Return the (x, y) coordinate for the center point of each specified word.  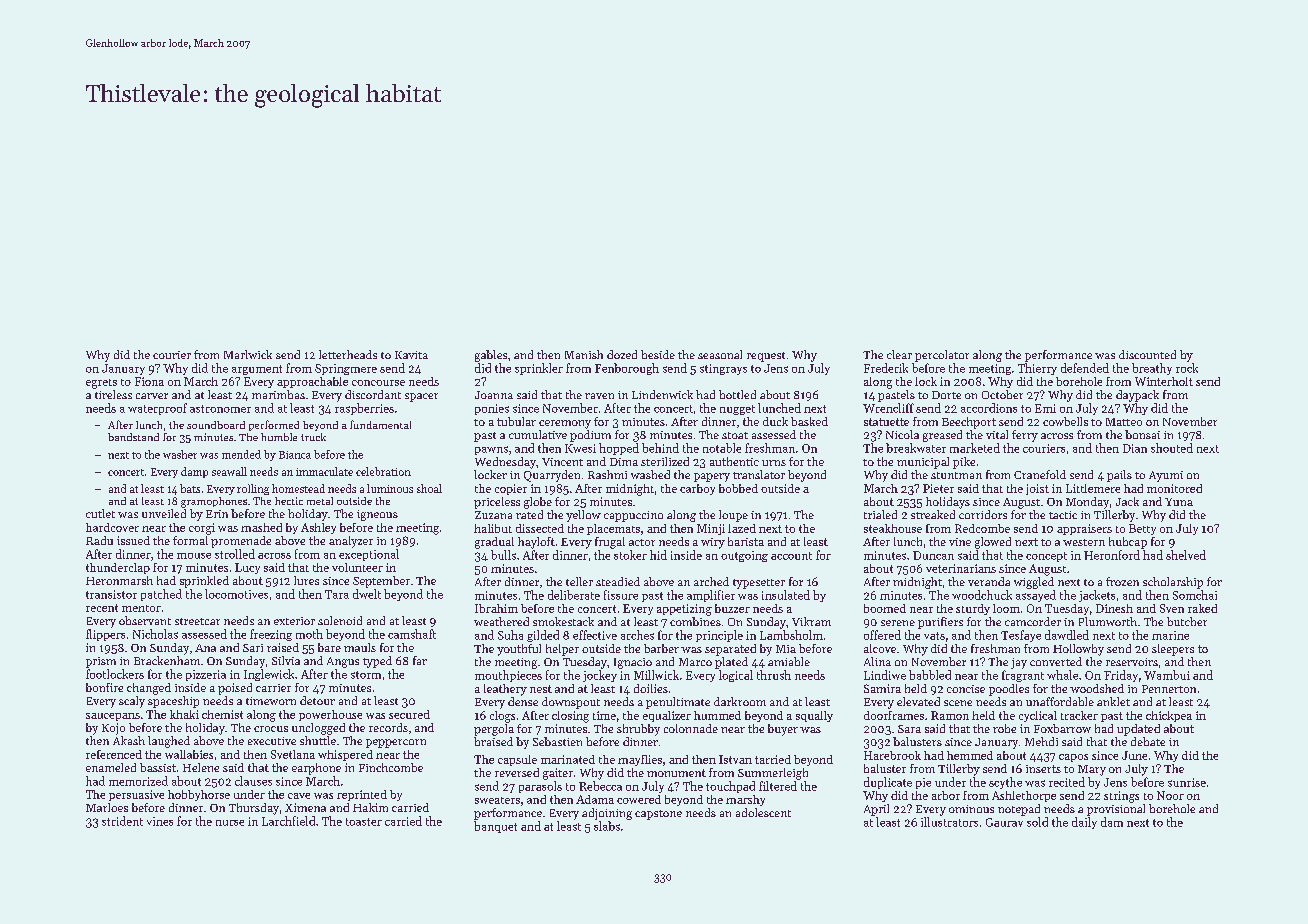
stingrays (723, 369)
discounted (1147, 354)
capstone (658, 815)
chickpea (1169, 716)
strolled (235, 554)
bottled (737, 394)
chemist (222, 714)
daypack (1137, 396)
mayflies (640, 760)
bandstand (133, 437)
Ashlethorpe (1024, 796)
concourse (378, 383)
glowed (993, 543)
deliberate (574, 595)
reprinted (362, 795)
